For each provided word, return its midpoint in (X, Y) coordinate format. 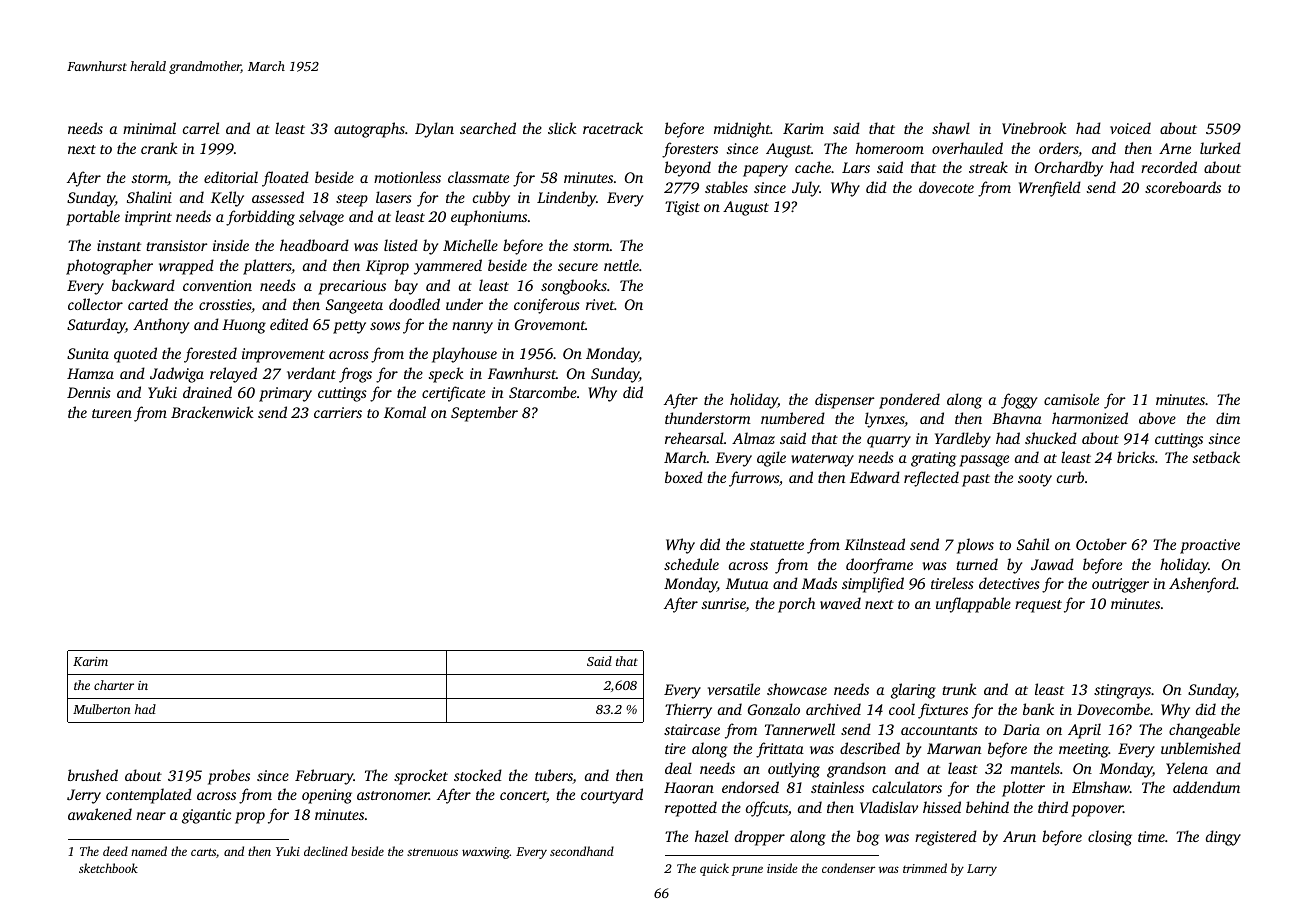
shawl (951, 128)
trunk (959, 689)
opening (327, 796)
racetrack (613, 128)
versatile (734, 689)
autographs (369, 130)
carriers (338, 412)
